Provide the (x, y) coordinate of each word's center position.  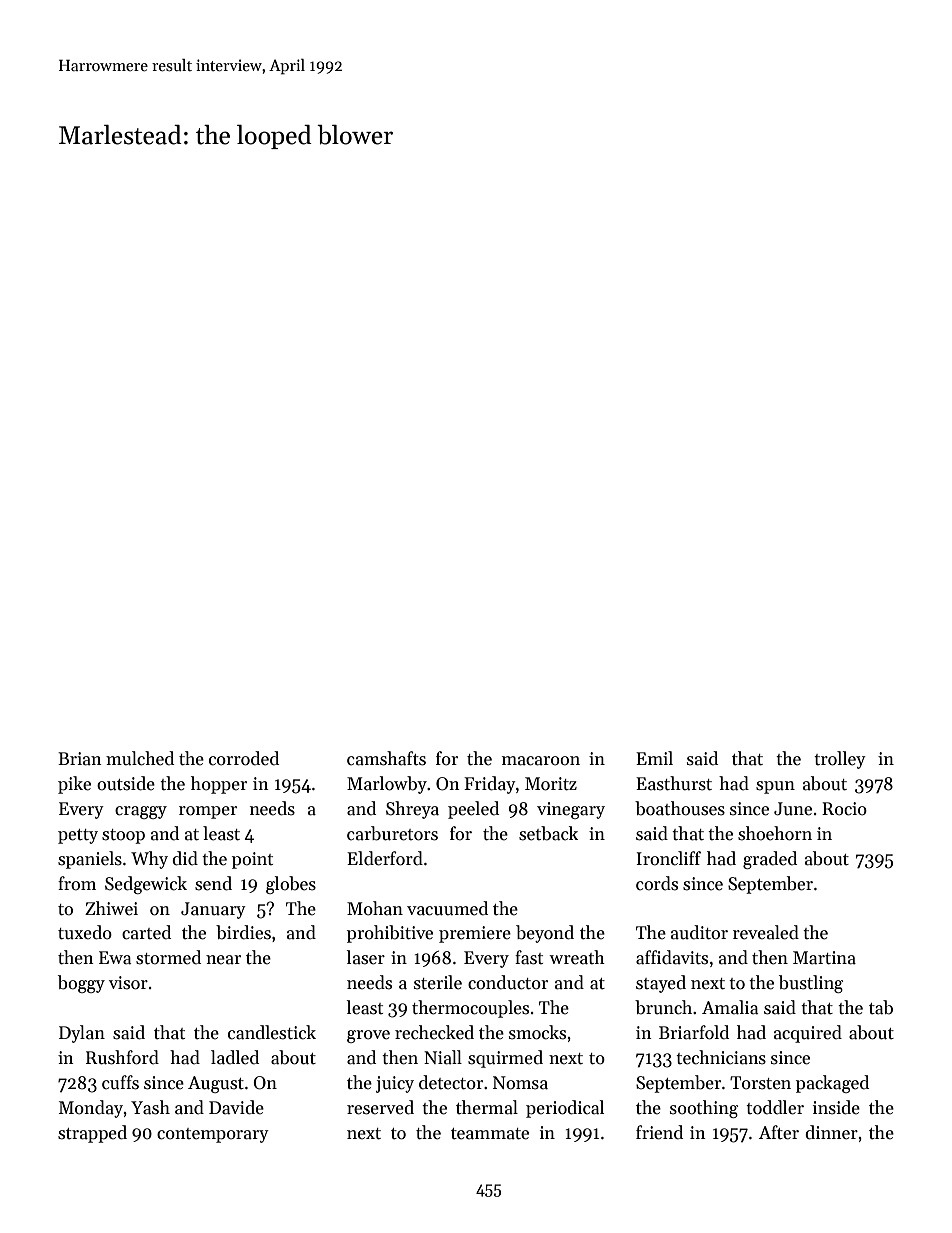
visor (128, 983)
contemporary (213, 1135)
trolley (840, 760)
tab (881, 1007)
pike (74, 785)
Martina (824, 958)
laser (366, 957)
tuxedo (85, 932)
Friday (490, 785)
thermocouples (470, 1009)
